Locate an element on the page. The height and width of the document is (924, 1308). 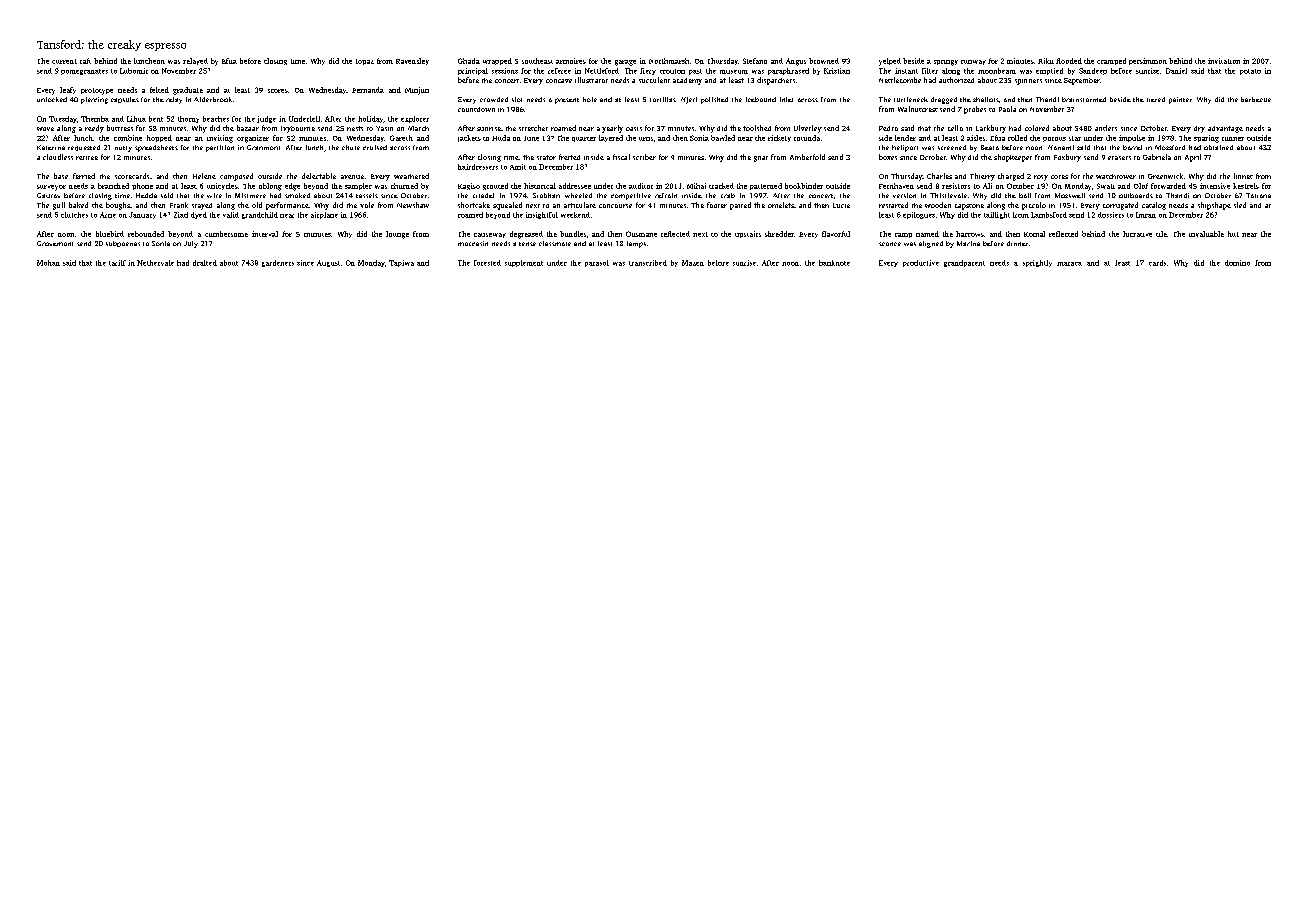
Northmarsh is located at coordinates (669, 61).
